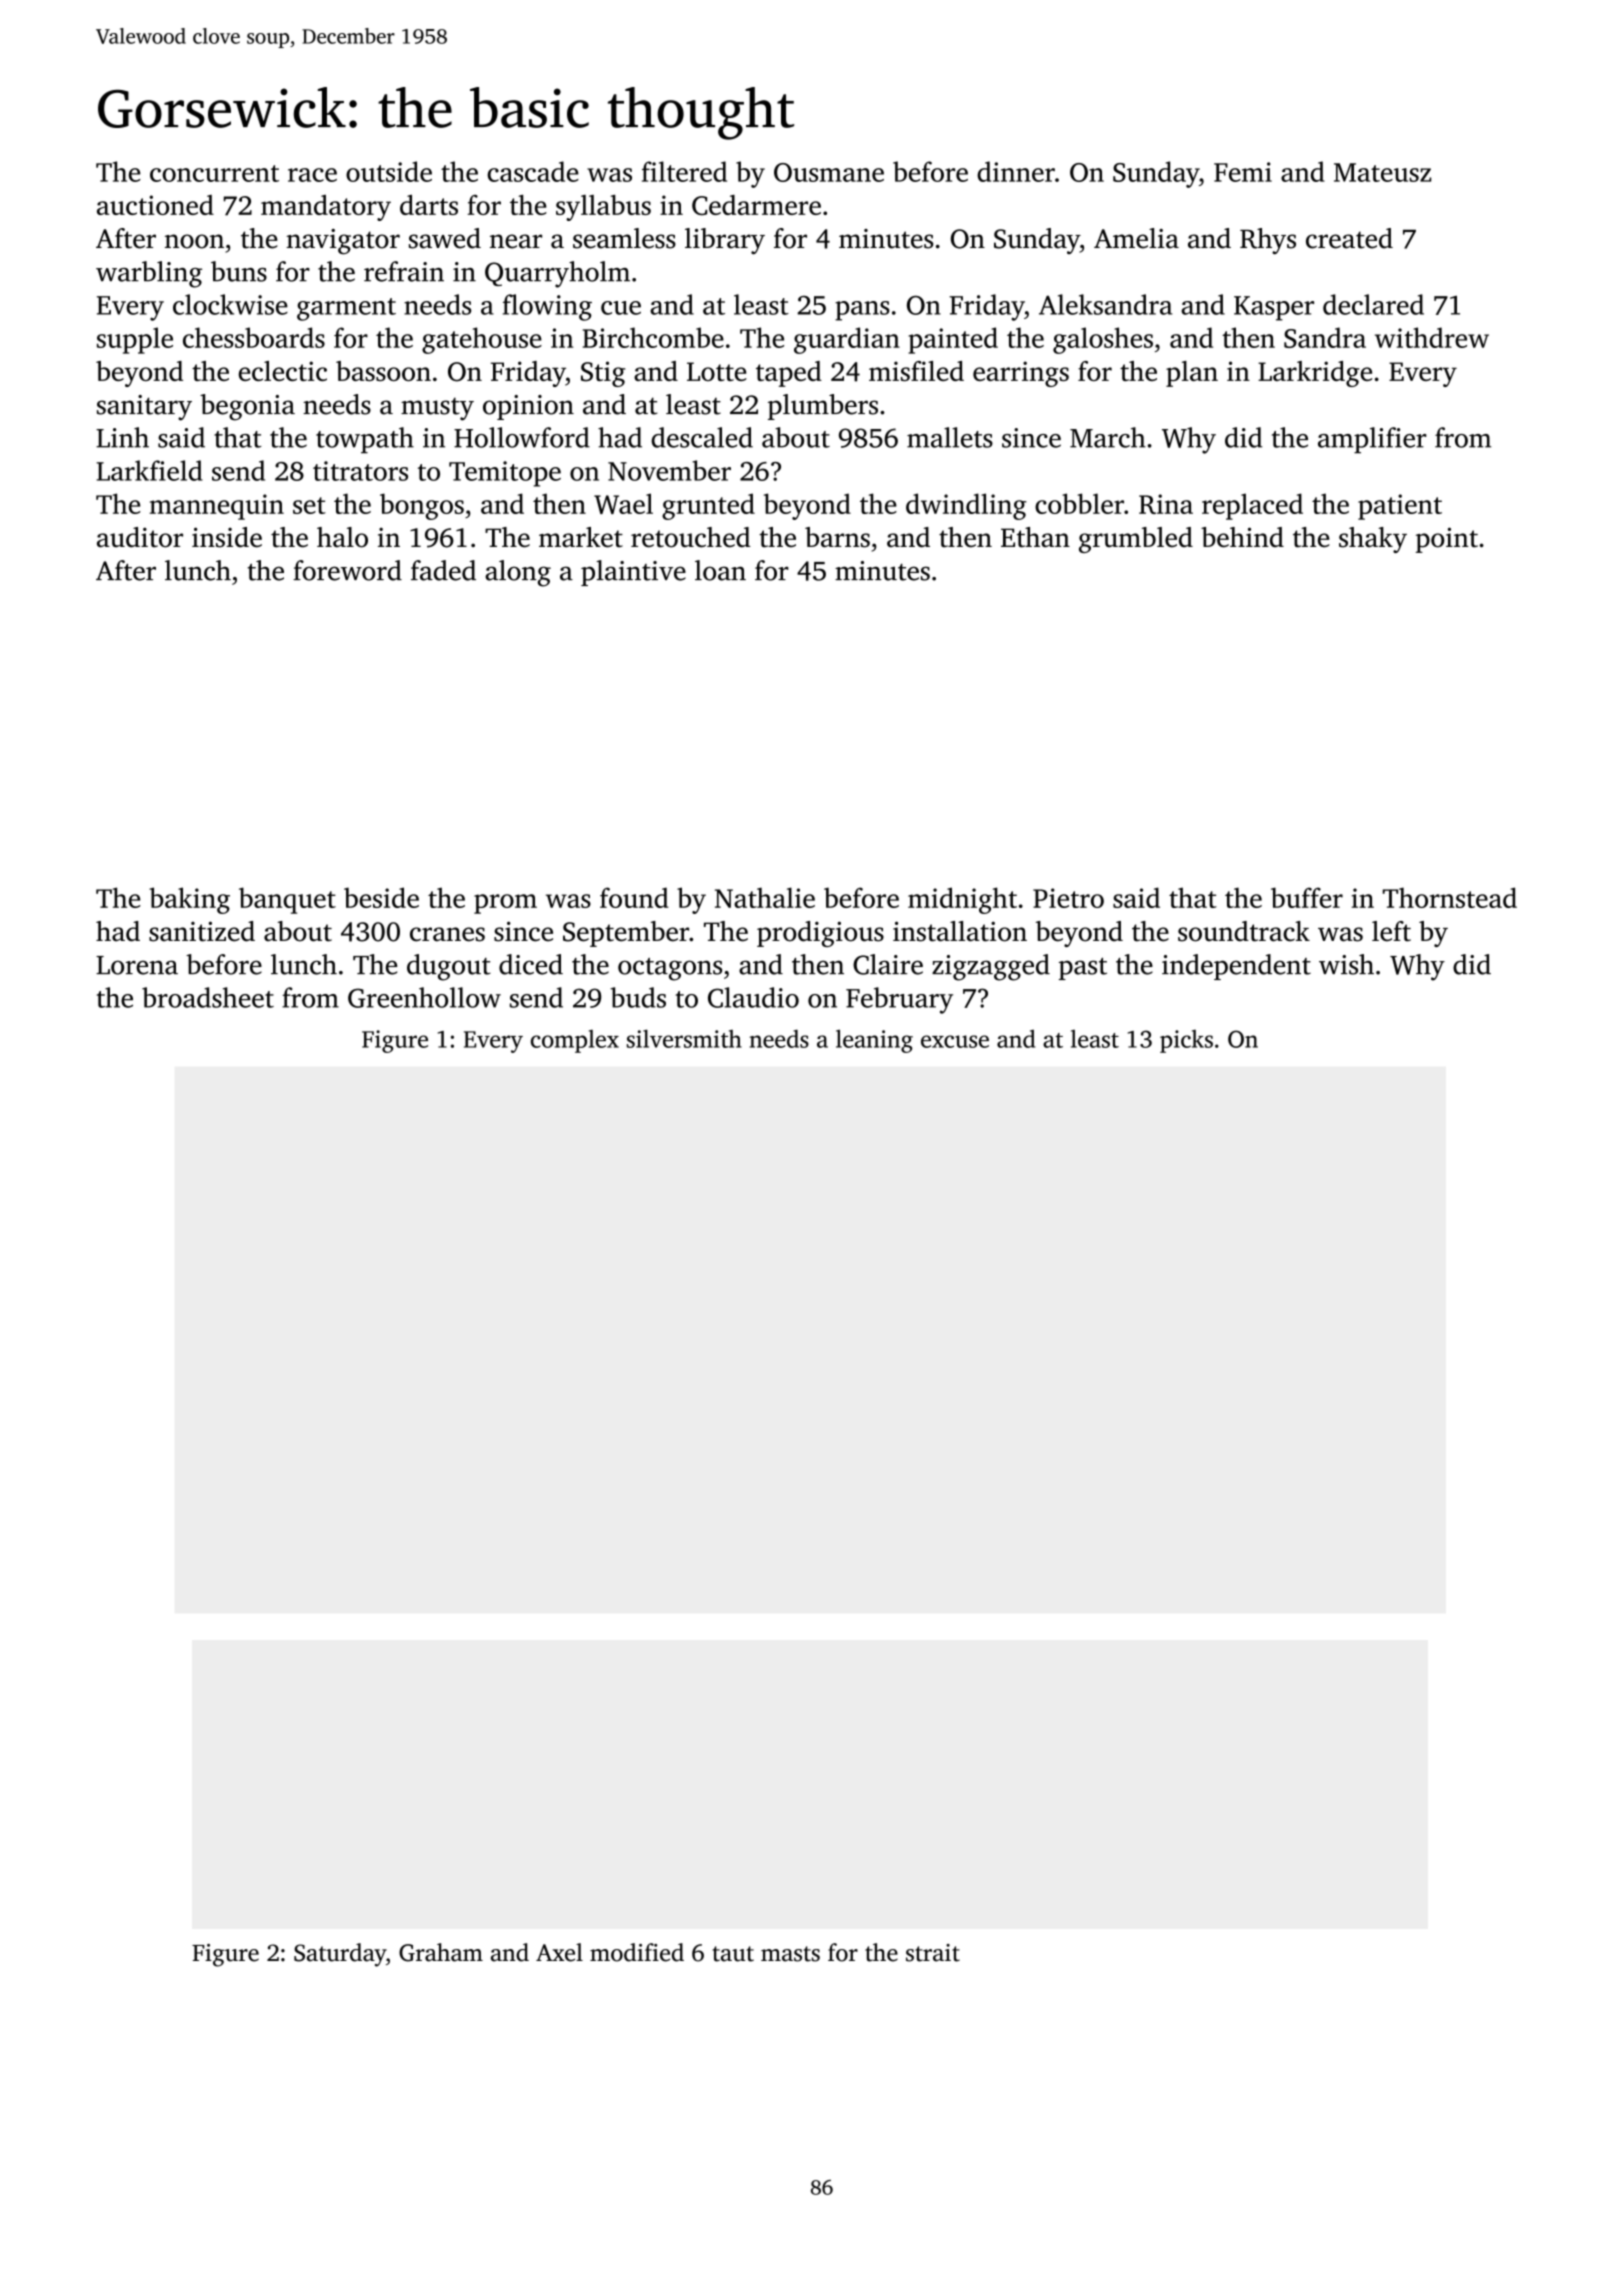  What do you see at coordinates (933, 1953) in the screenshot?
I see `strait` at bounding box center [933, 1953].
